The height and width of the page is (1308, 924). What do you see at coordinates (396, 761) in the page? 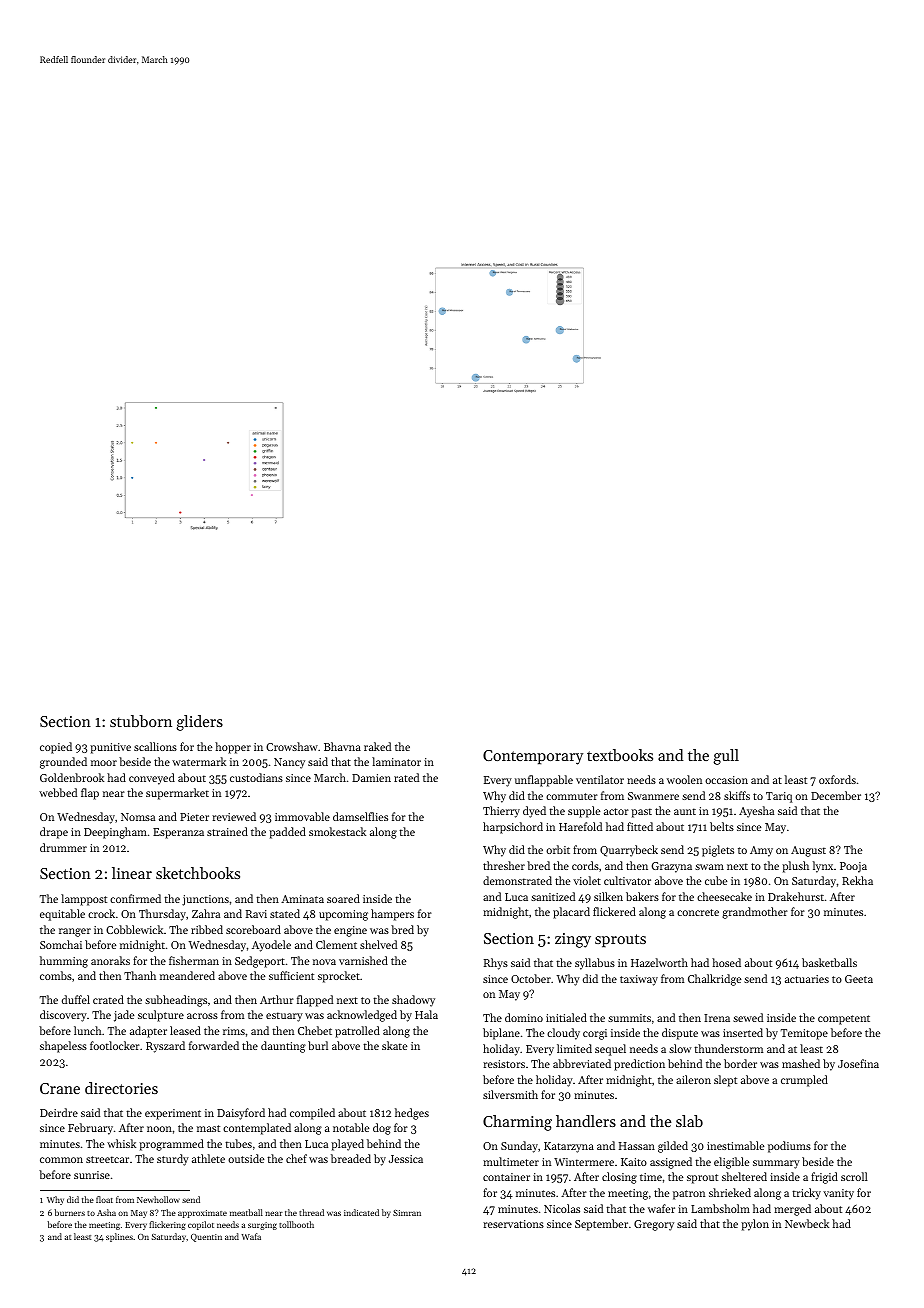
I see `laminator` at bounding box center [396, 761].
